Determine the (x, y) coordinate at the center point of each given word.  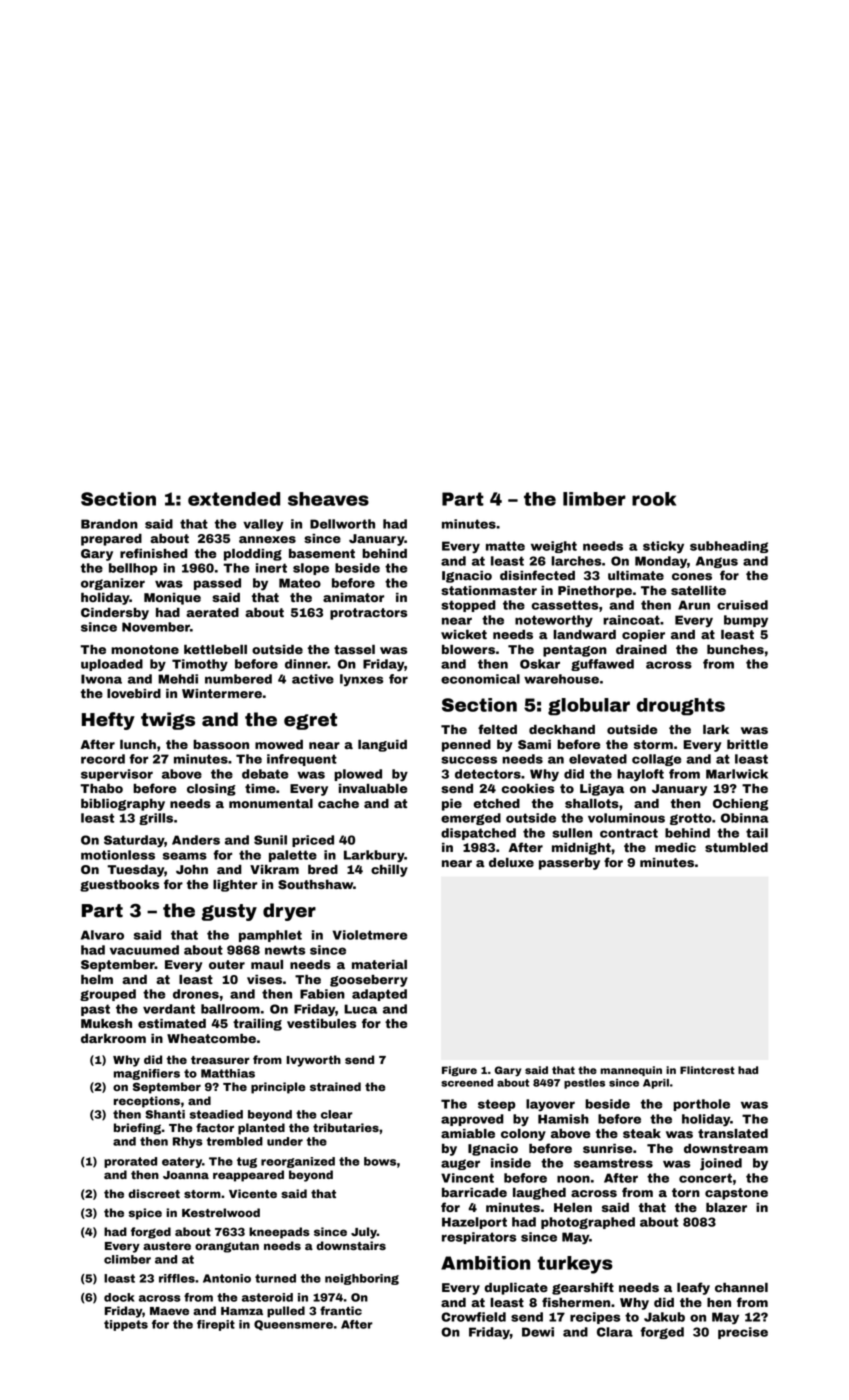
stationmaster (489, 590)
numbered (238, 679)
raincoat (631, 620)
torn (686, 1192)
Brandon (109, 524)
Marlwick (737, 774)
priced (313, 841)
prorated (130, 1162)
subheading (729, 547)
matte (505, 546)
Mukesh (106, 1023)
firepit (216, 1325)
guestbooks (119, 886)
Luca (360, 1009)
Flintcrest (707, 1070)
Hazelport (474, 1223)
